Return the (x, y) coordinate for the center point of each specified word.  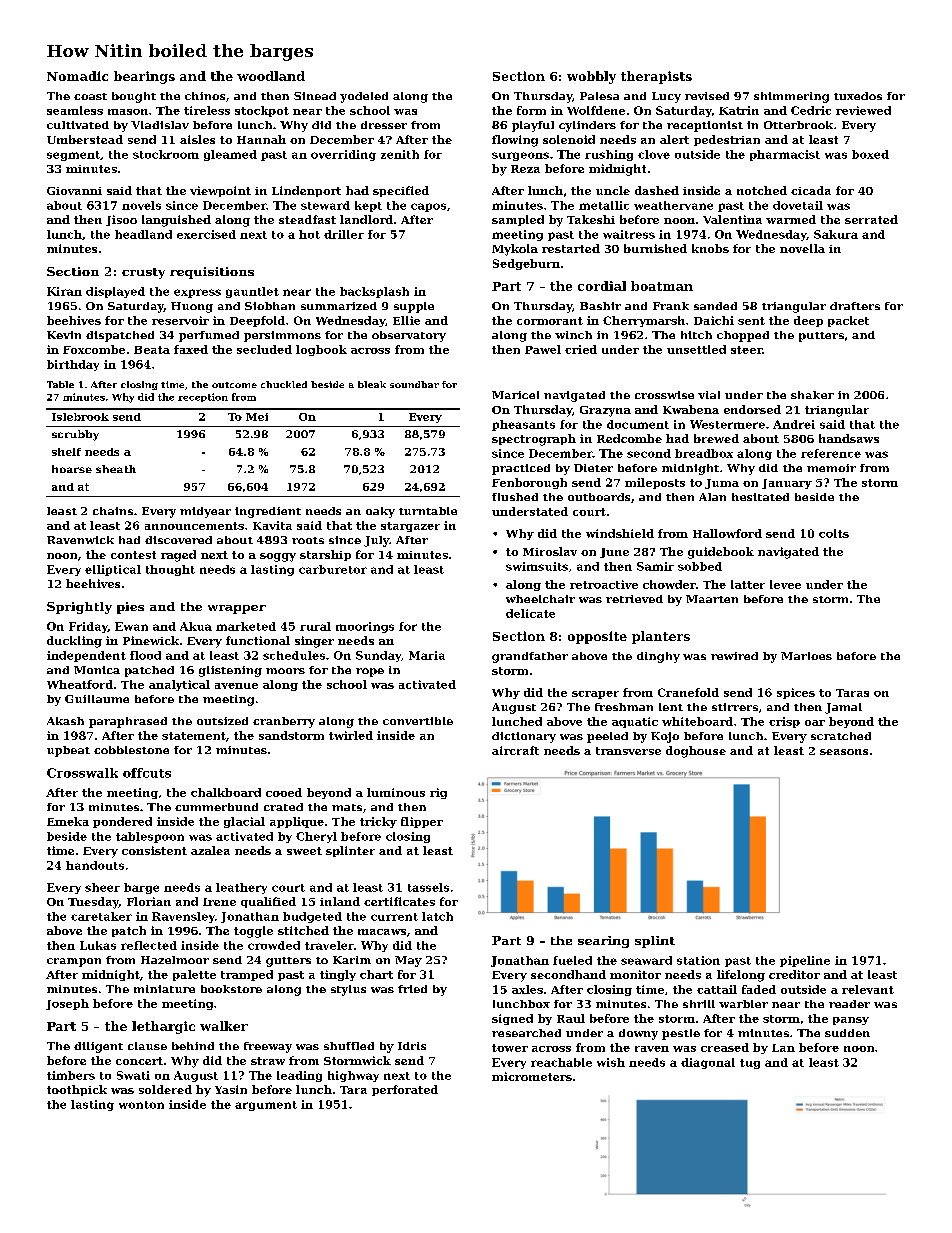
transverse (628, 751)
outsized (222, 721)
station (698, 960)
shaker (812, 395)
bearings (144, 77)
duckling (74, 642)
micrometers (532, 1076)
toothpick (77, 1090)
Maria (427, 655)
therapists (656, 77)
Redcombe (629, 438)
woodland (271, 76)
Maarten (712, 599)
